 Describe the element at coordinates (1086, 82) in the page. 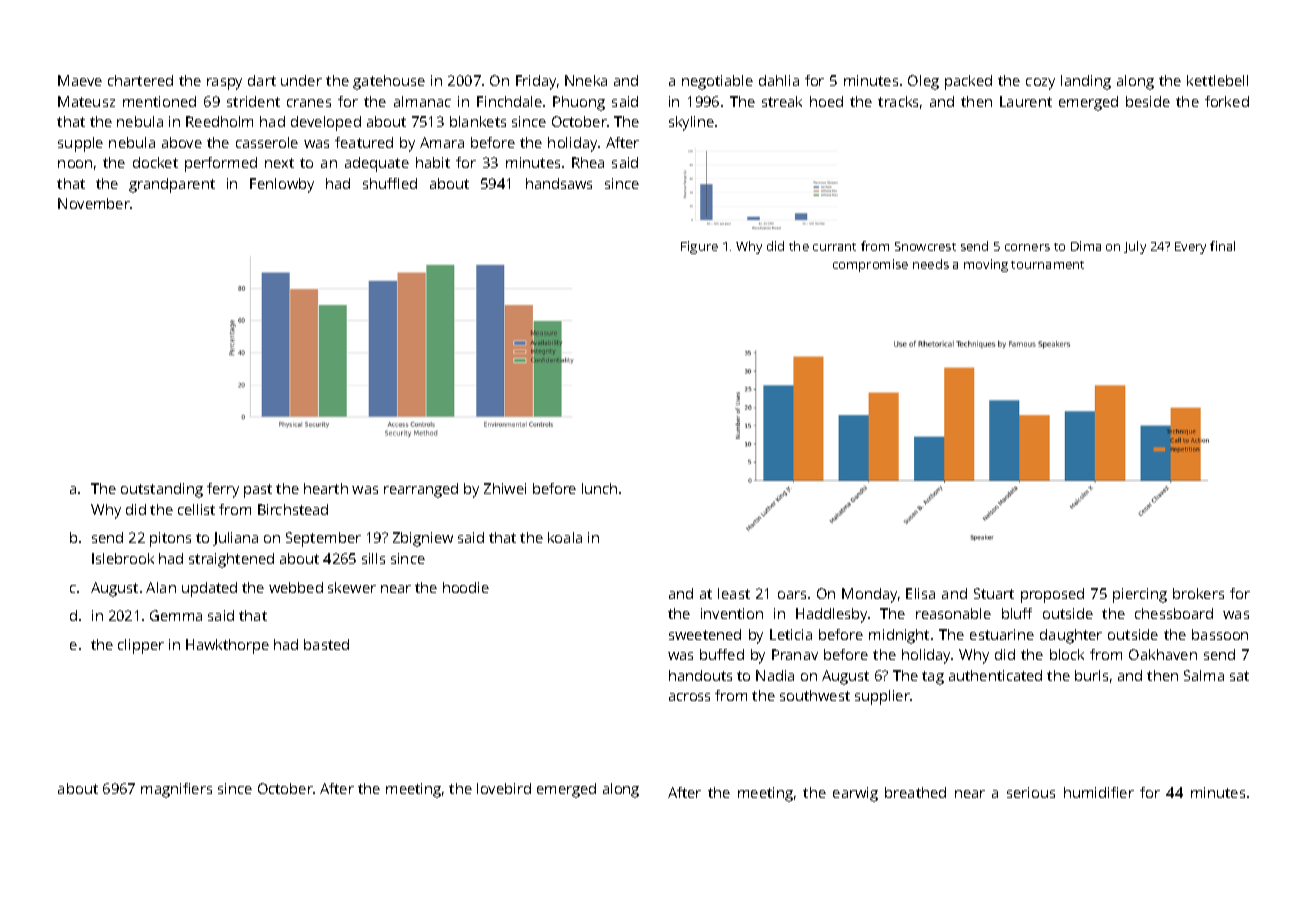

I see `landing` at that location.
